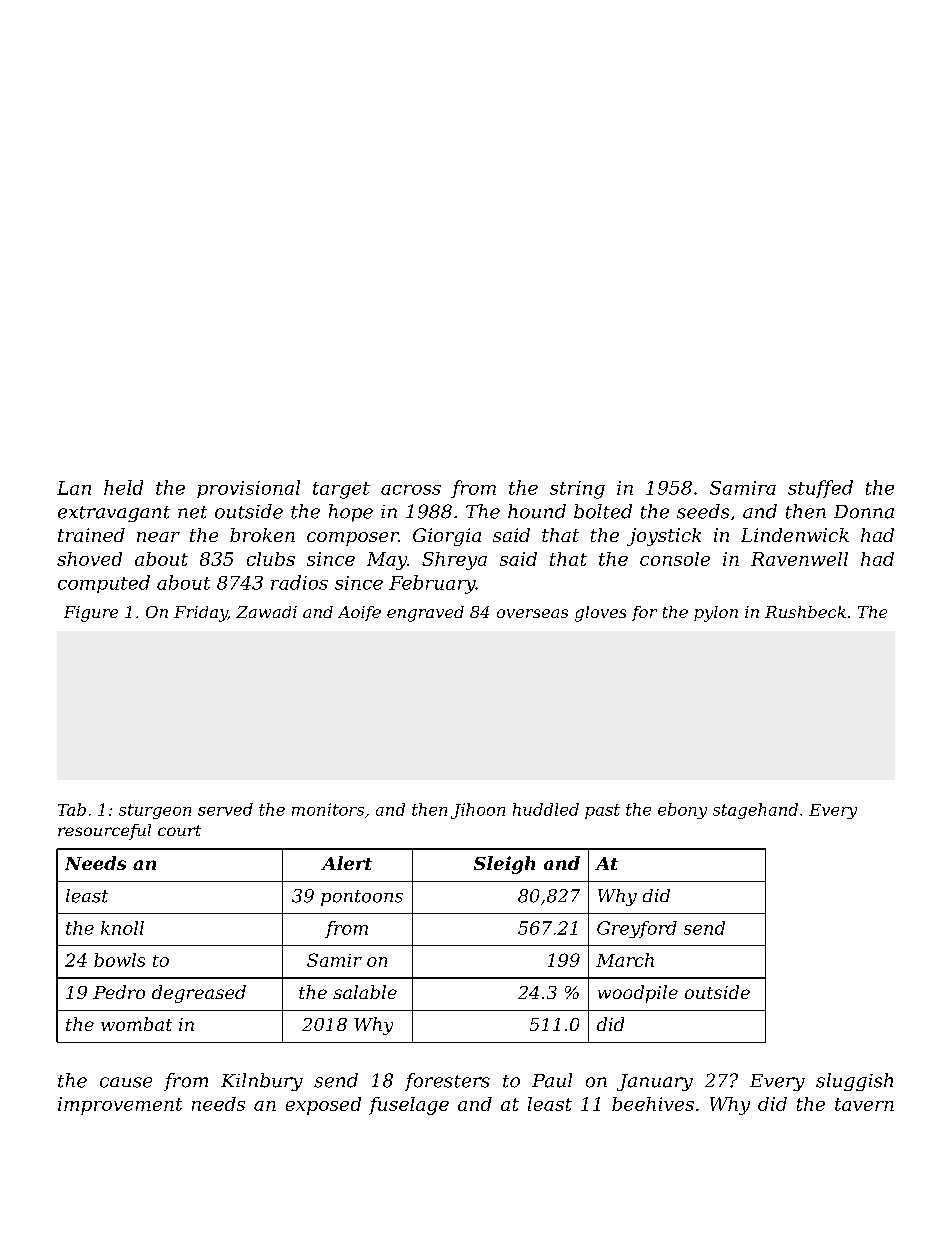 Image resolution: width=952 pixels, height=1233 pixels. I want to click on exposed, so click(323, 1106).
